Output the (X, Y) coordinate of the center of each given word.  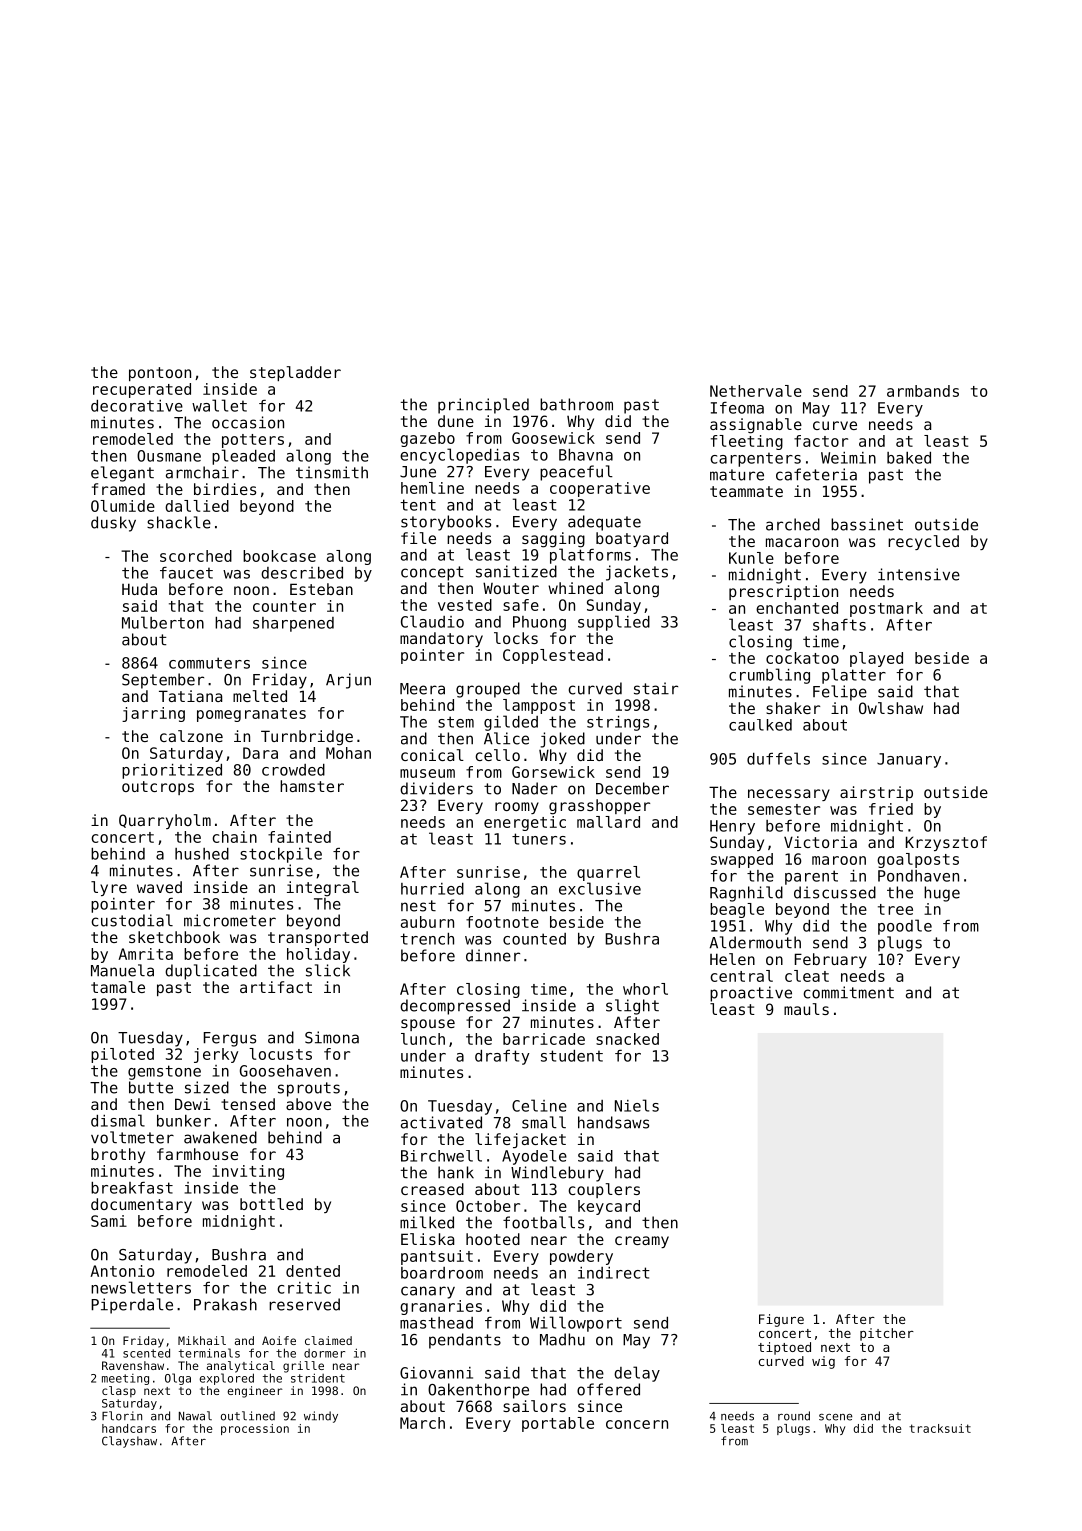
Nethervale (756, 391)
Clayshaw (129, 1442)
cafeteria (816, 474)
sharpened (293, 624)
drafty (502, 1057)
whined (575, 588)
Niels (637, 1105)
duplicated (211, 972)
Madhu (562, 1339)
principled (483, 406)
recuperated (142, 390)
